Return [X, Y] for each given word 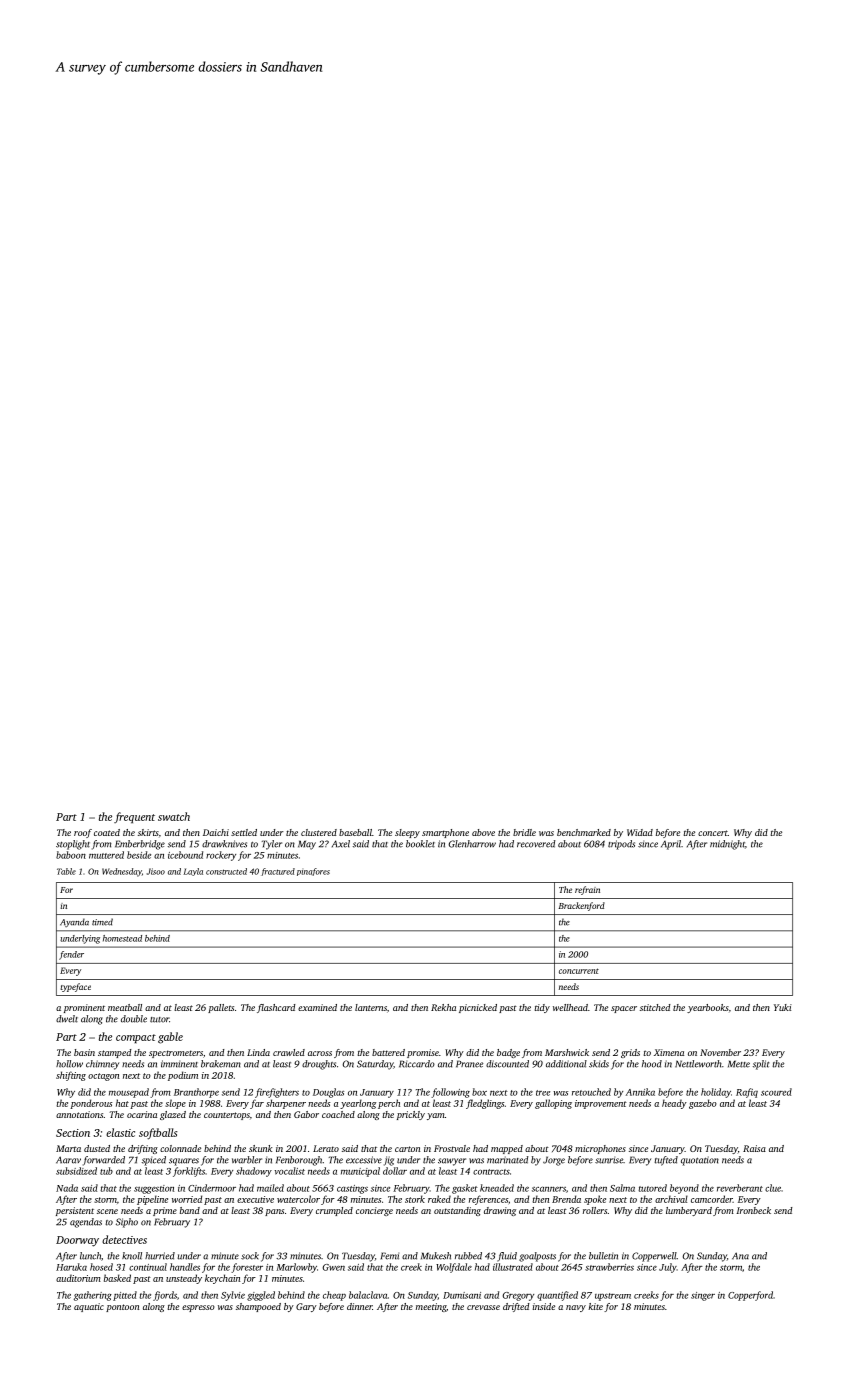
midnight [727, 845]
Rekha [443, 1007]
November [720, 1052]
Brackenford [581, 906]
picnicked [478, 1008]
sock [250, 1256]
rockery [221, 856]
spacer [624, 1009]
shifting [71, 1076]
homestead [122, 938]
